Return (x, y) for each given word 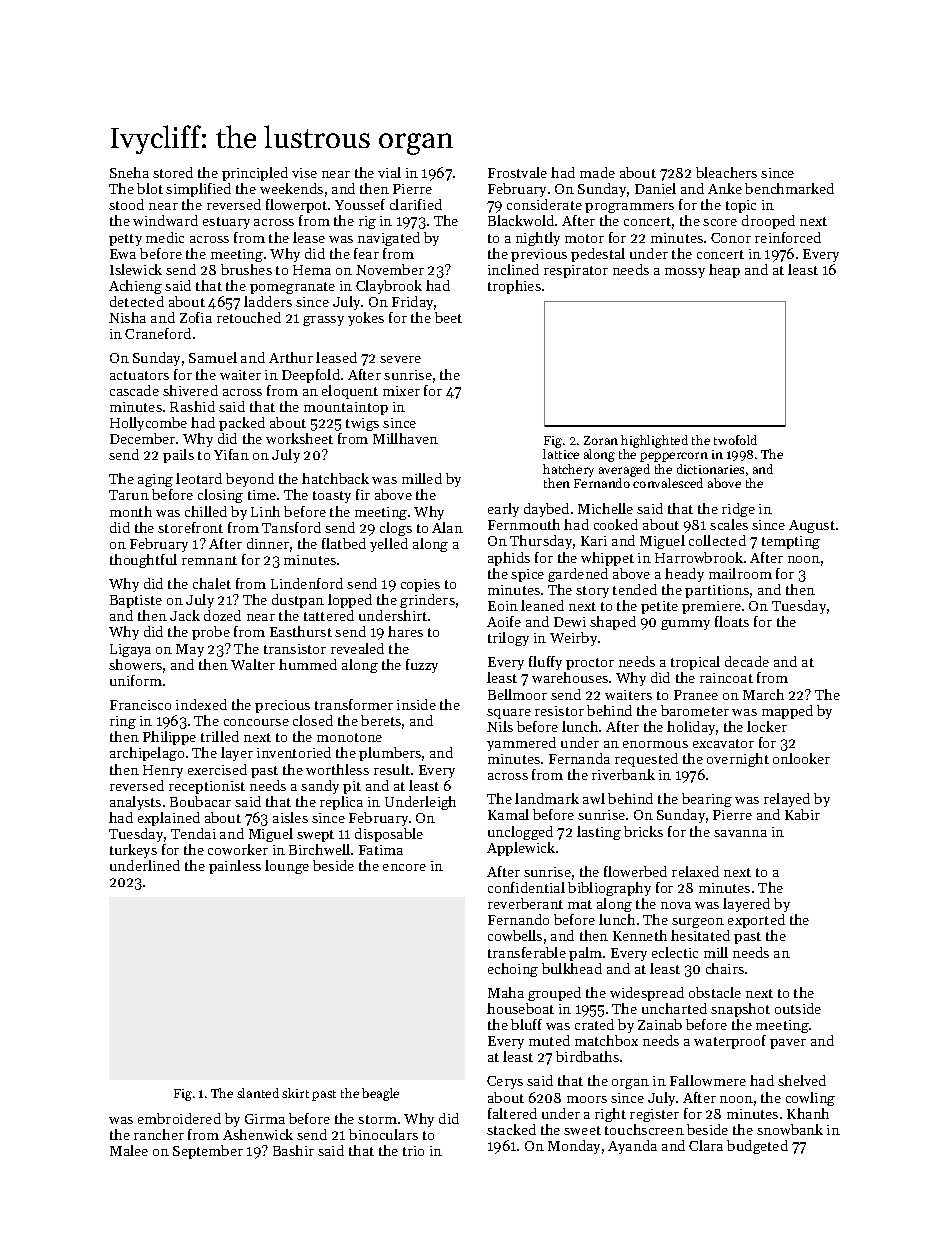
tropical (695, 663)
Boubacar (200, 801)
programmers (629, 208)
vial (389, 172)
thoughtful (143, 561)
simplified (198, 190)
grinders (427, 601)
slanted (258, 1093)
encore (404, 867)
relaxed (695, 871)
